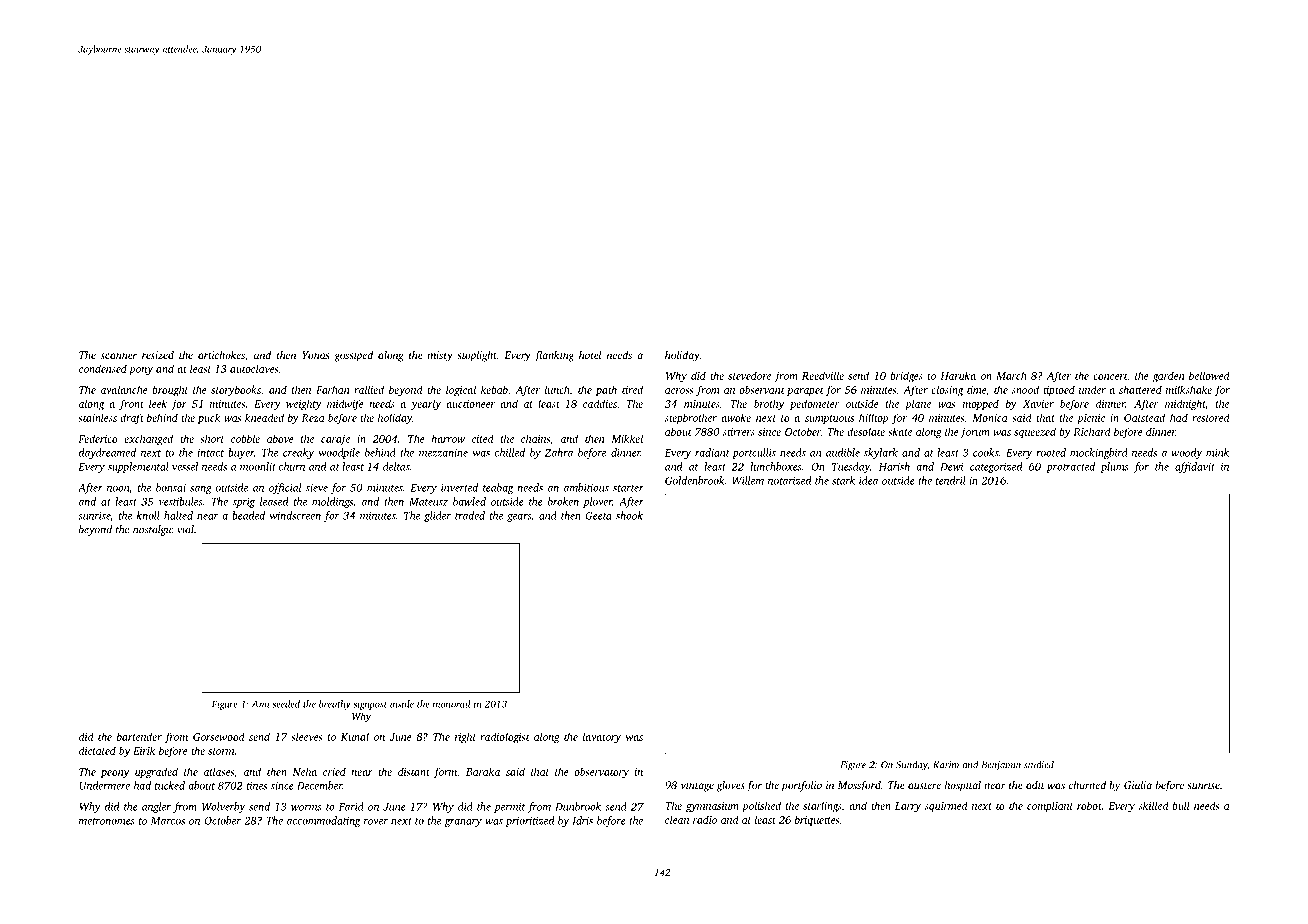 The image size is (1308, 924). I want to click on gloves, so click(731, 786).
